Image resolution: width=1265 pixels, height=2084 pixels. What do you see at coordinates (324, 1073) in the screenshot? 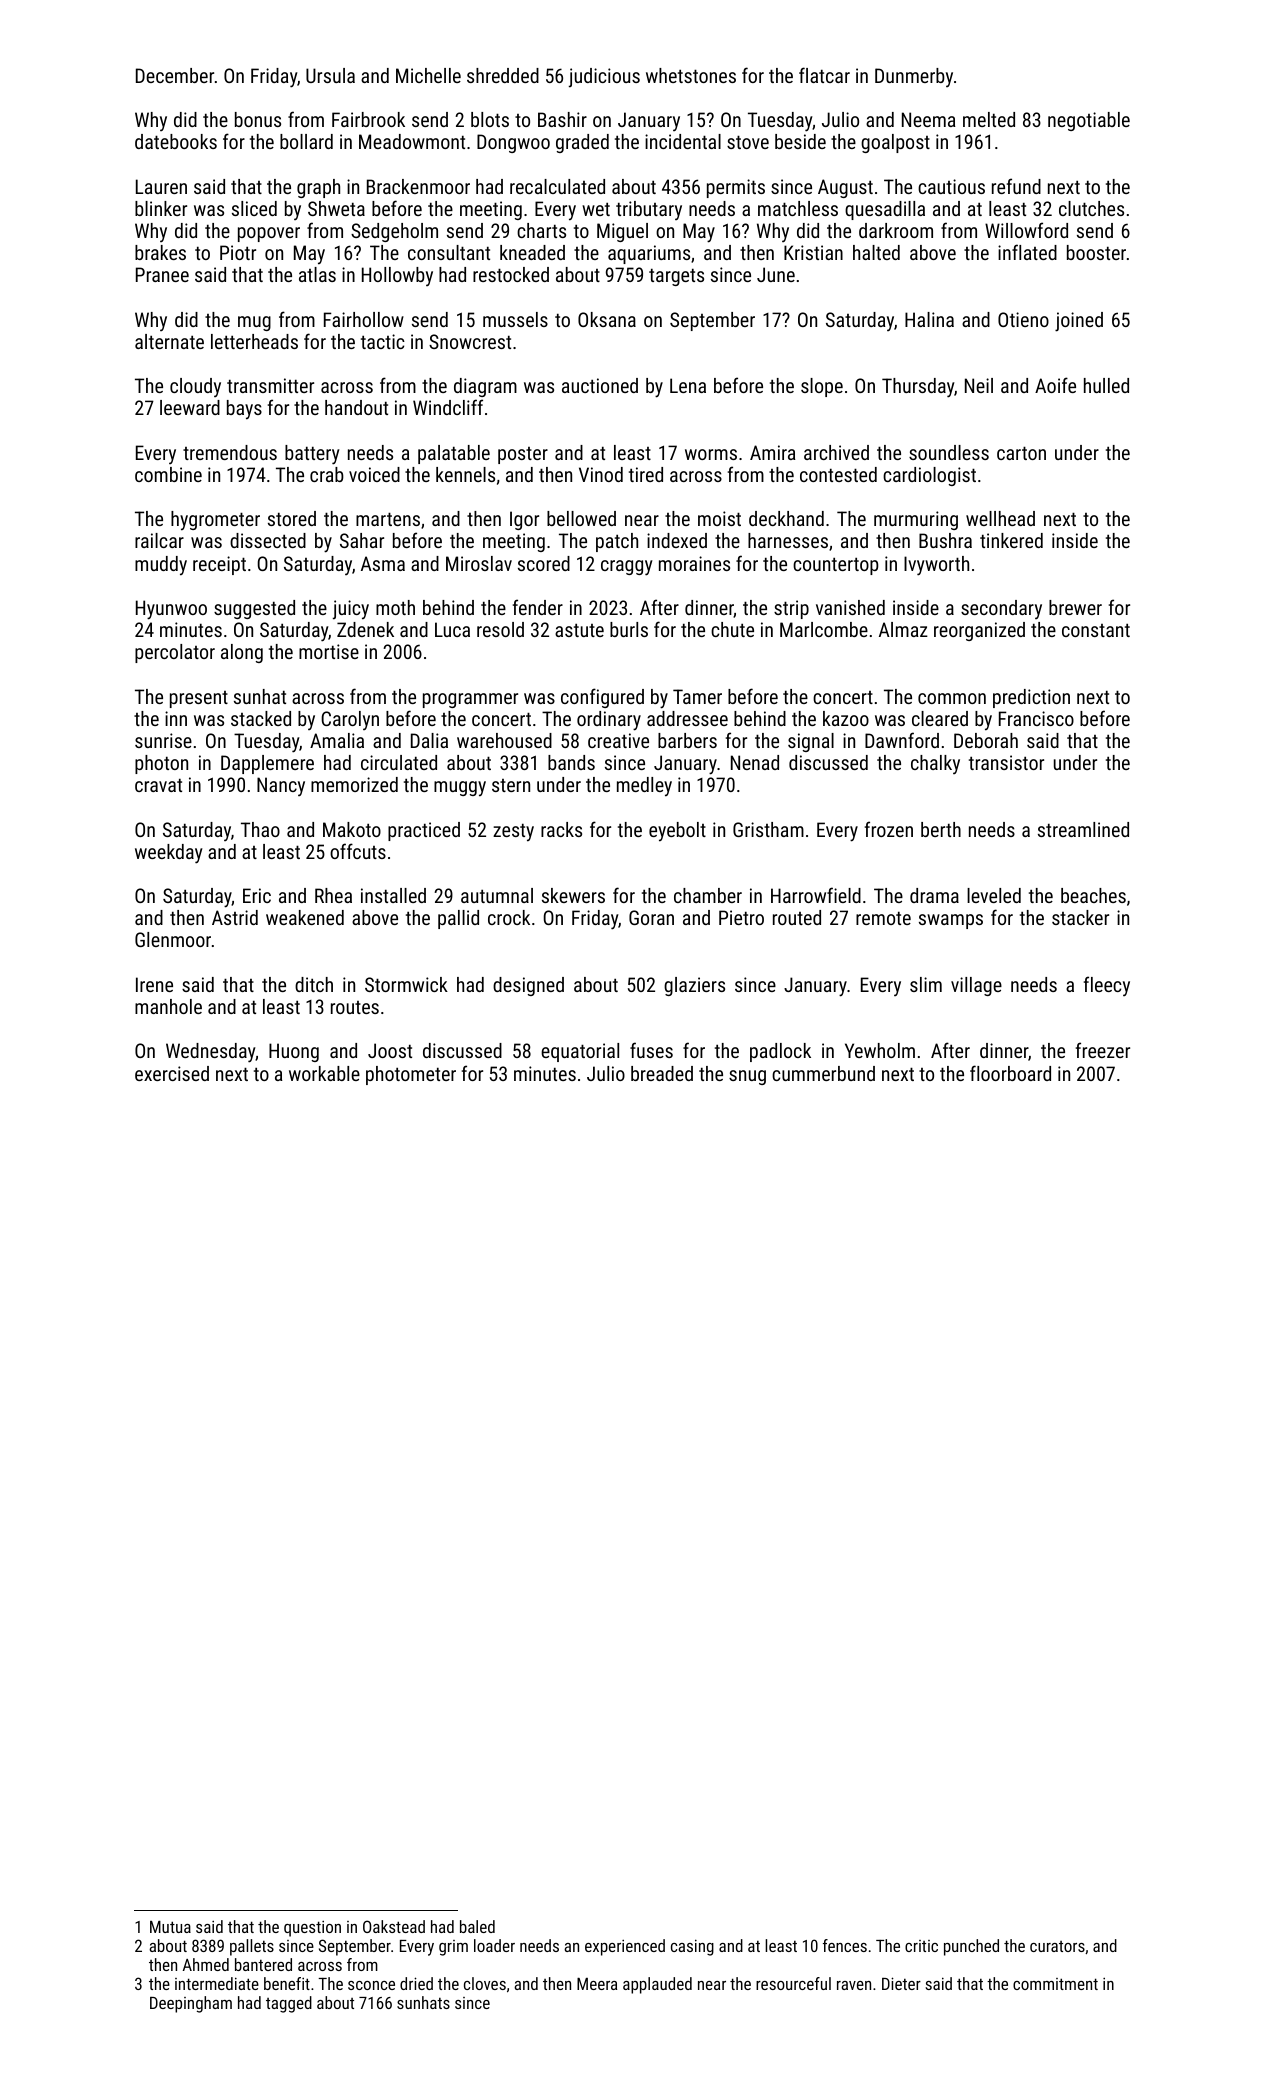
I see `workable` at bounding box center [324, 1073].
